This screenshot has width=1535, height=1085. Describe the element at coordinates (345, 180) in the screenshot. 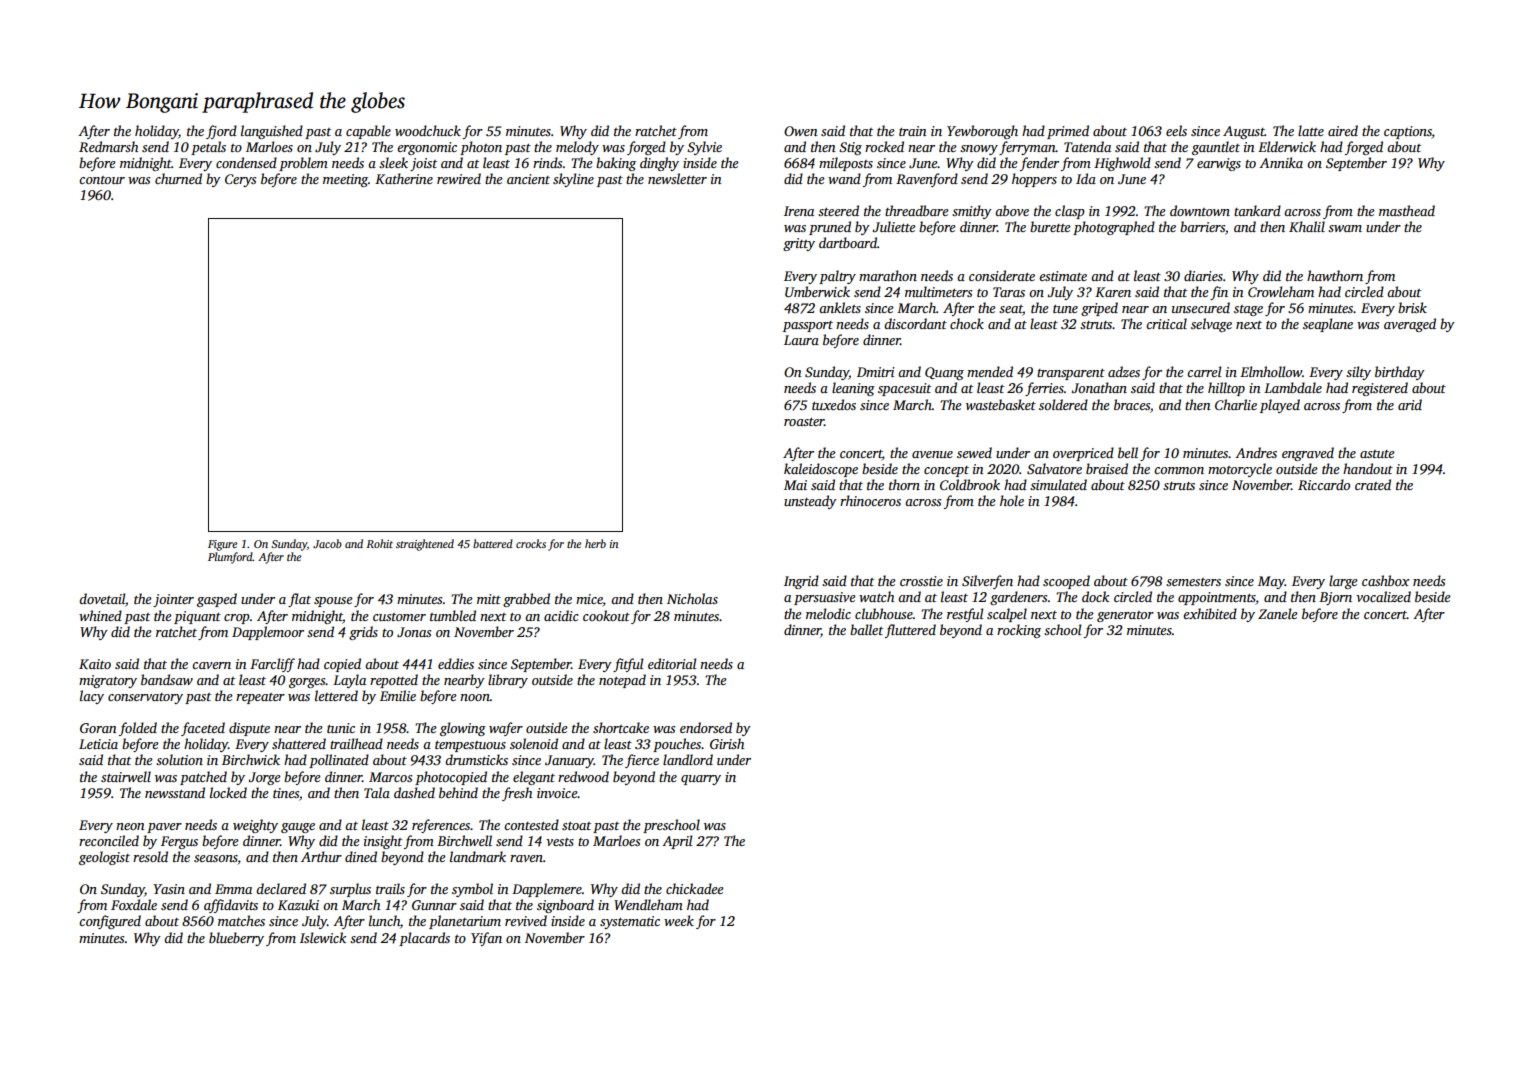

I see `meeting` at that location.
